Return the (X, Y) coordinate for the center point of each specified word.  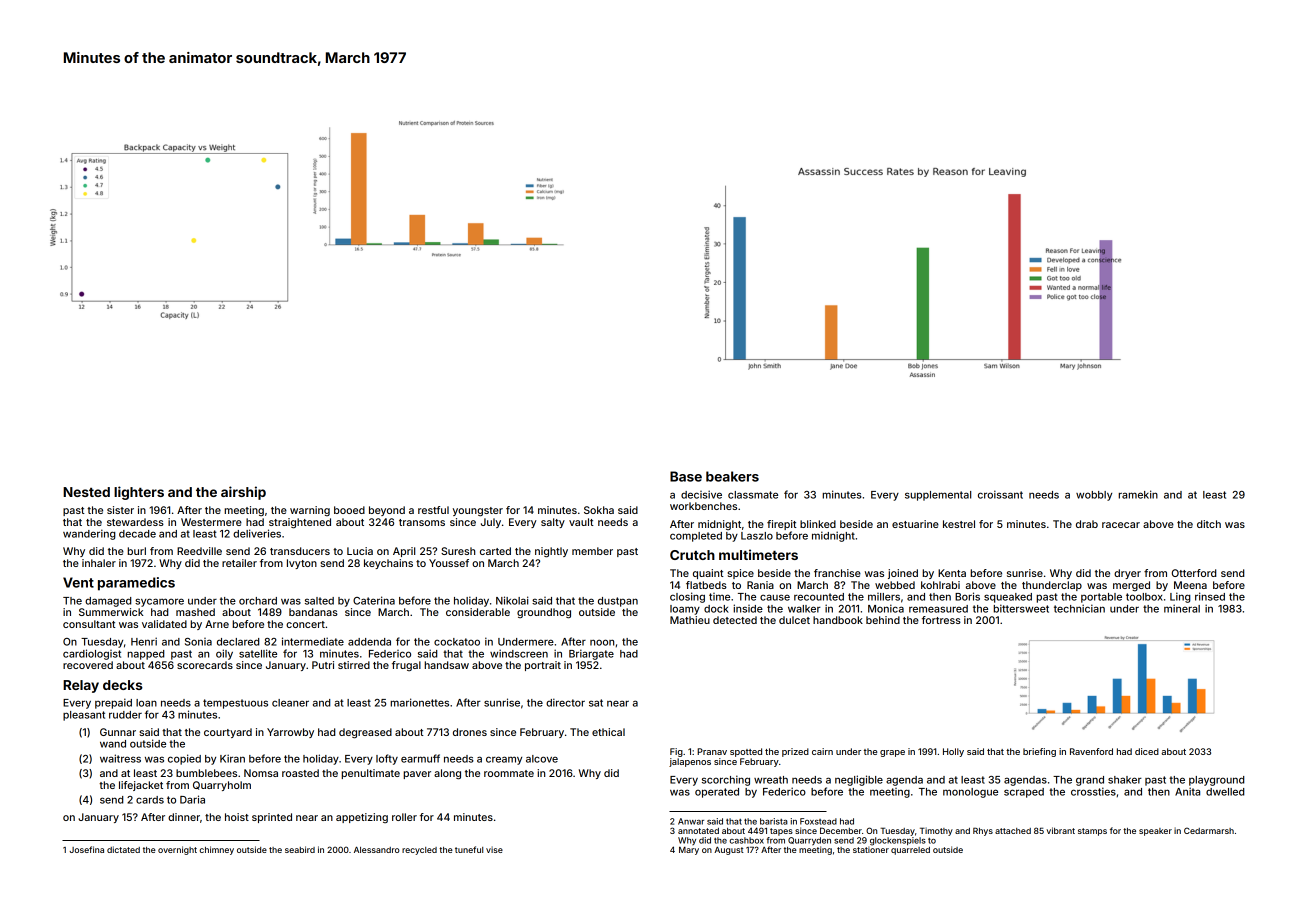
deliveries (257, 533)
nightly (551, 552)
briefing (1039, 752)
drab (1087, 524)
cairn (822, 751)
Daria (192, 799)
